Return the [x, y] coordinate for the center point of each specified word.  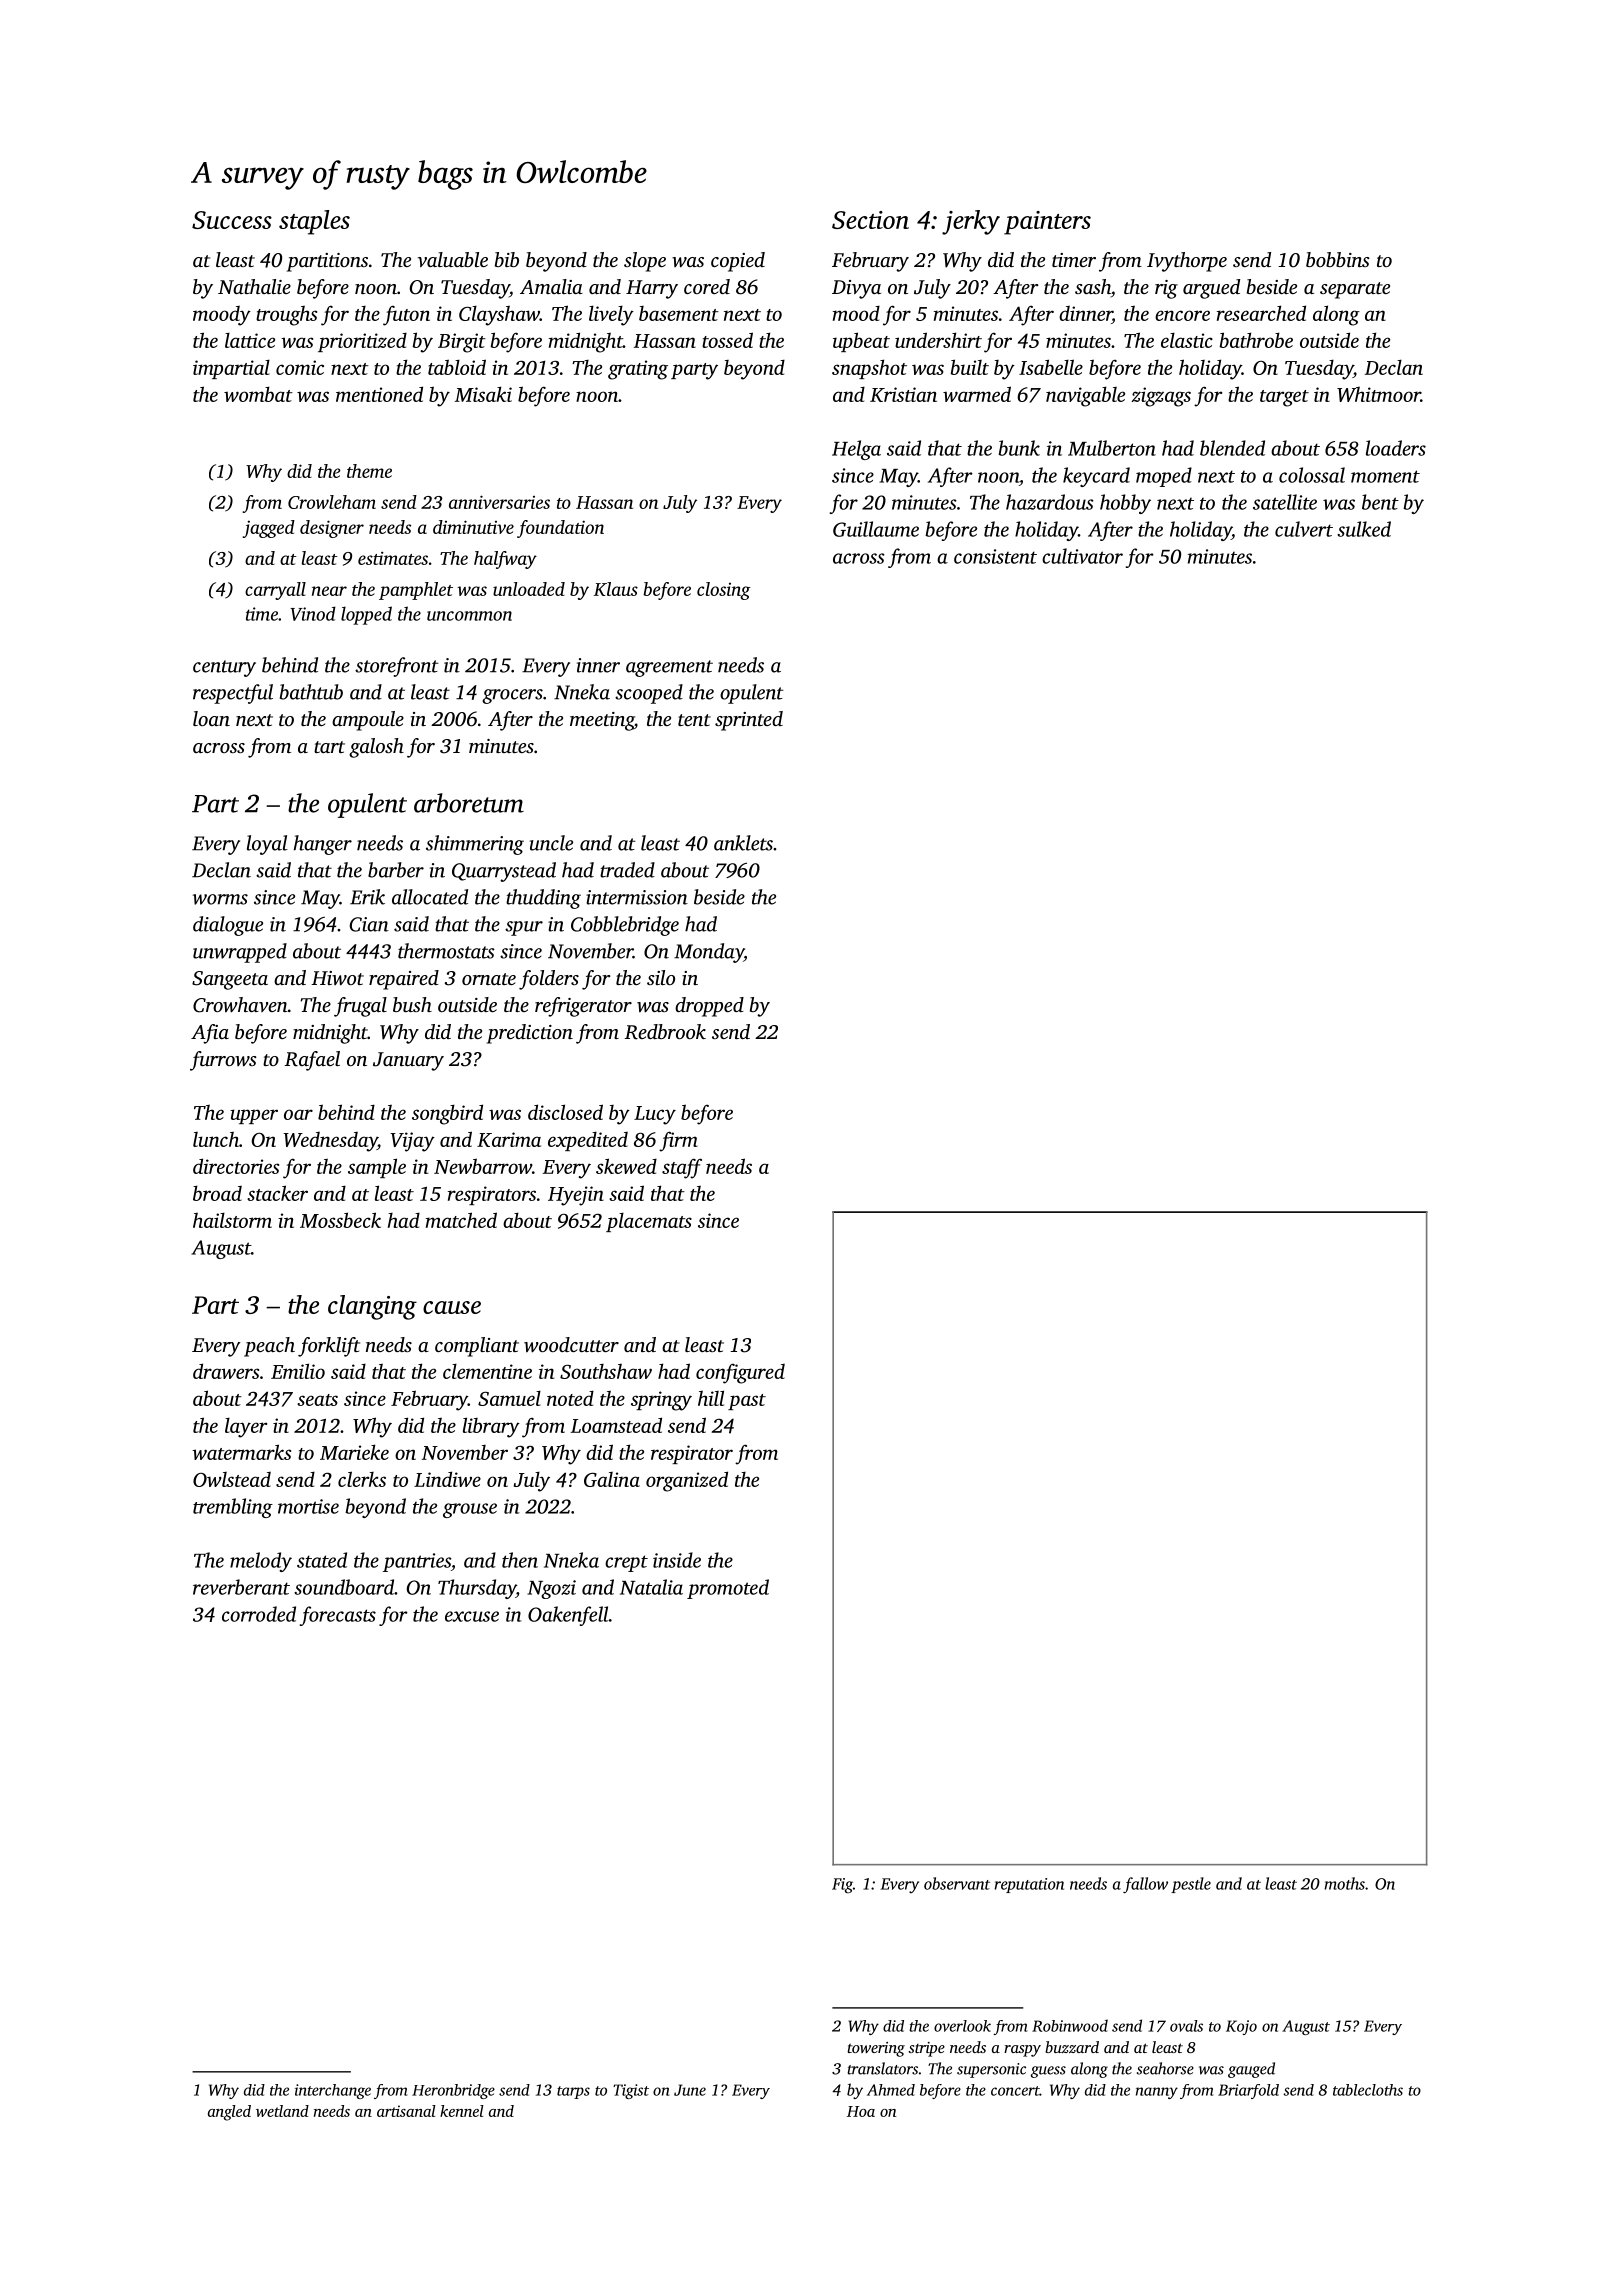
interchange [333, 2091]
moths [1344, 1883]
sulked [1364, 529]
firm [678, 1141]
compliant [477, 1347]
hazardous [1050, 502]
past [747, 1402]
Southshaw [606, 1371]
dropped [709, 1007]
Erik [367, 897]
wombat [258, 394]
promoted [728, 1589]
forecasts [338, 1616]
